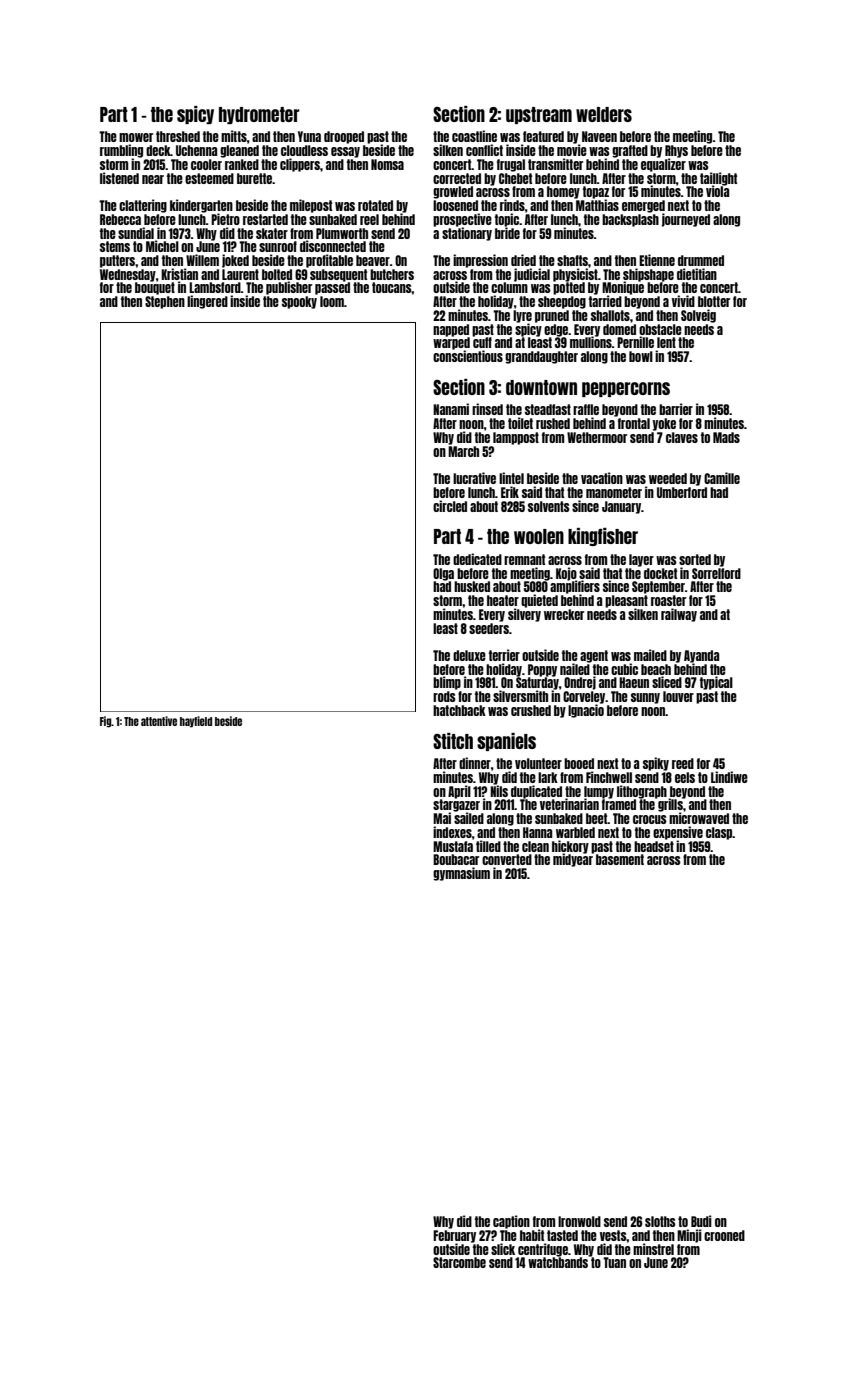  What do you see at coordinates (586, 409) in the screenshot?
I see `raffle` at bounding box center [586, 409].
